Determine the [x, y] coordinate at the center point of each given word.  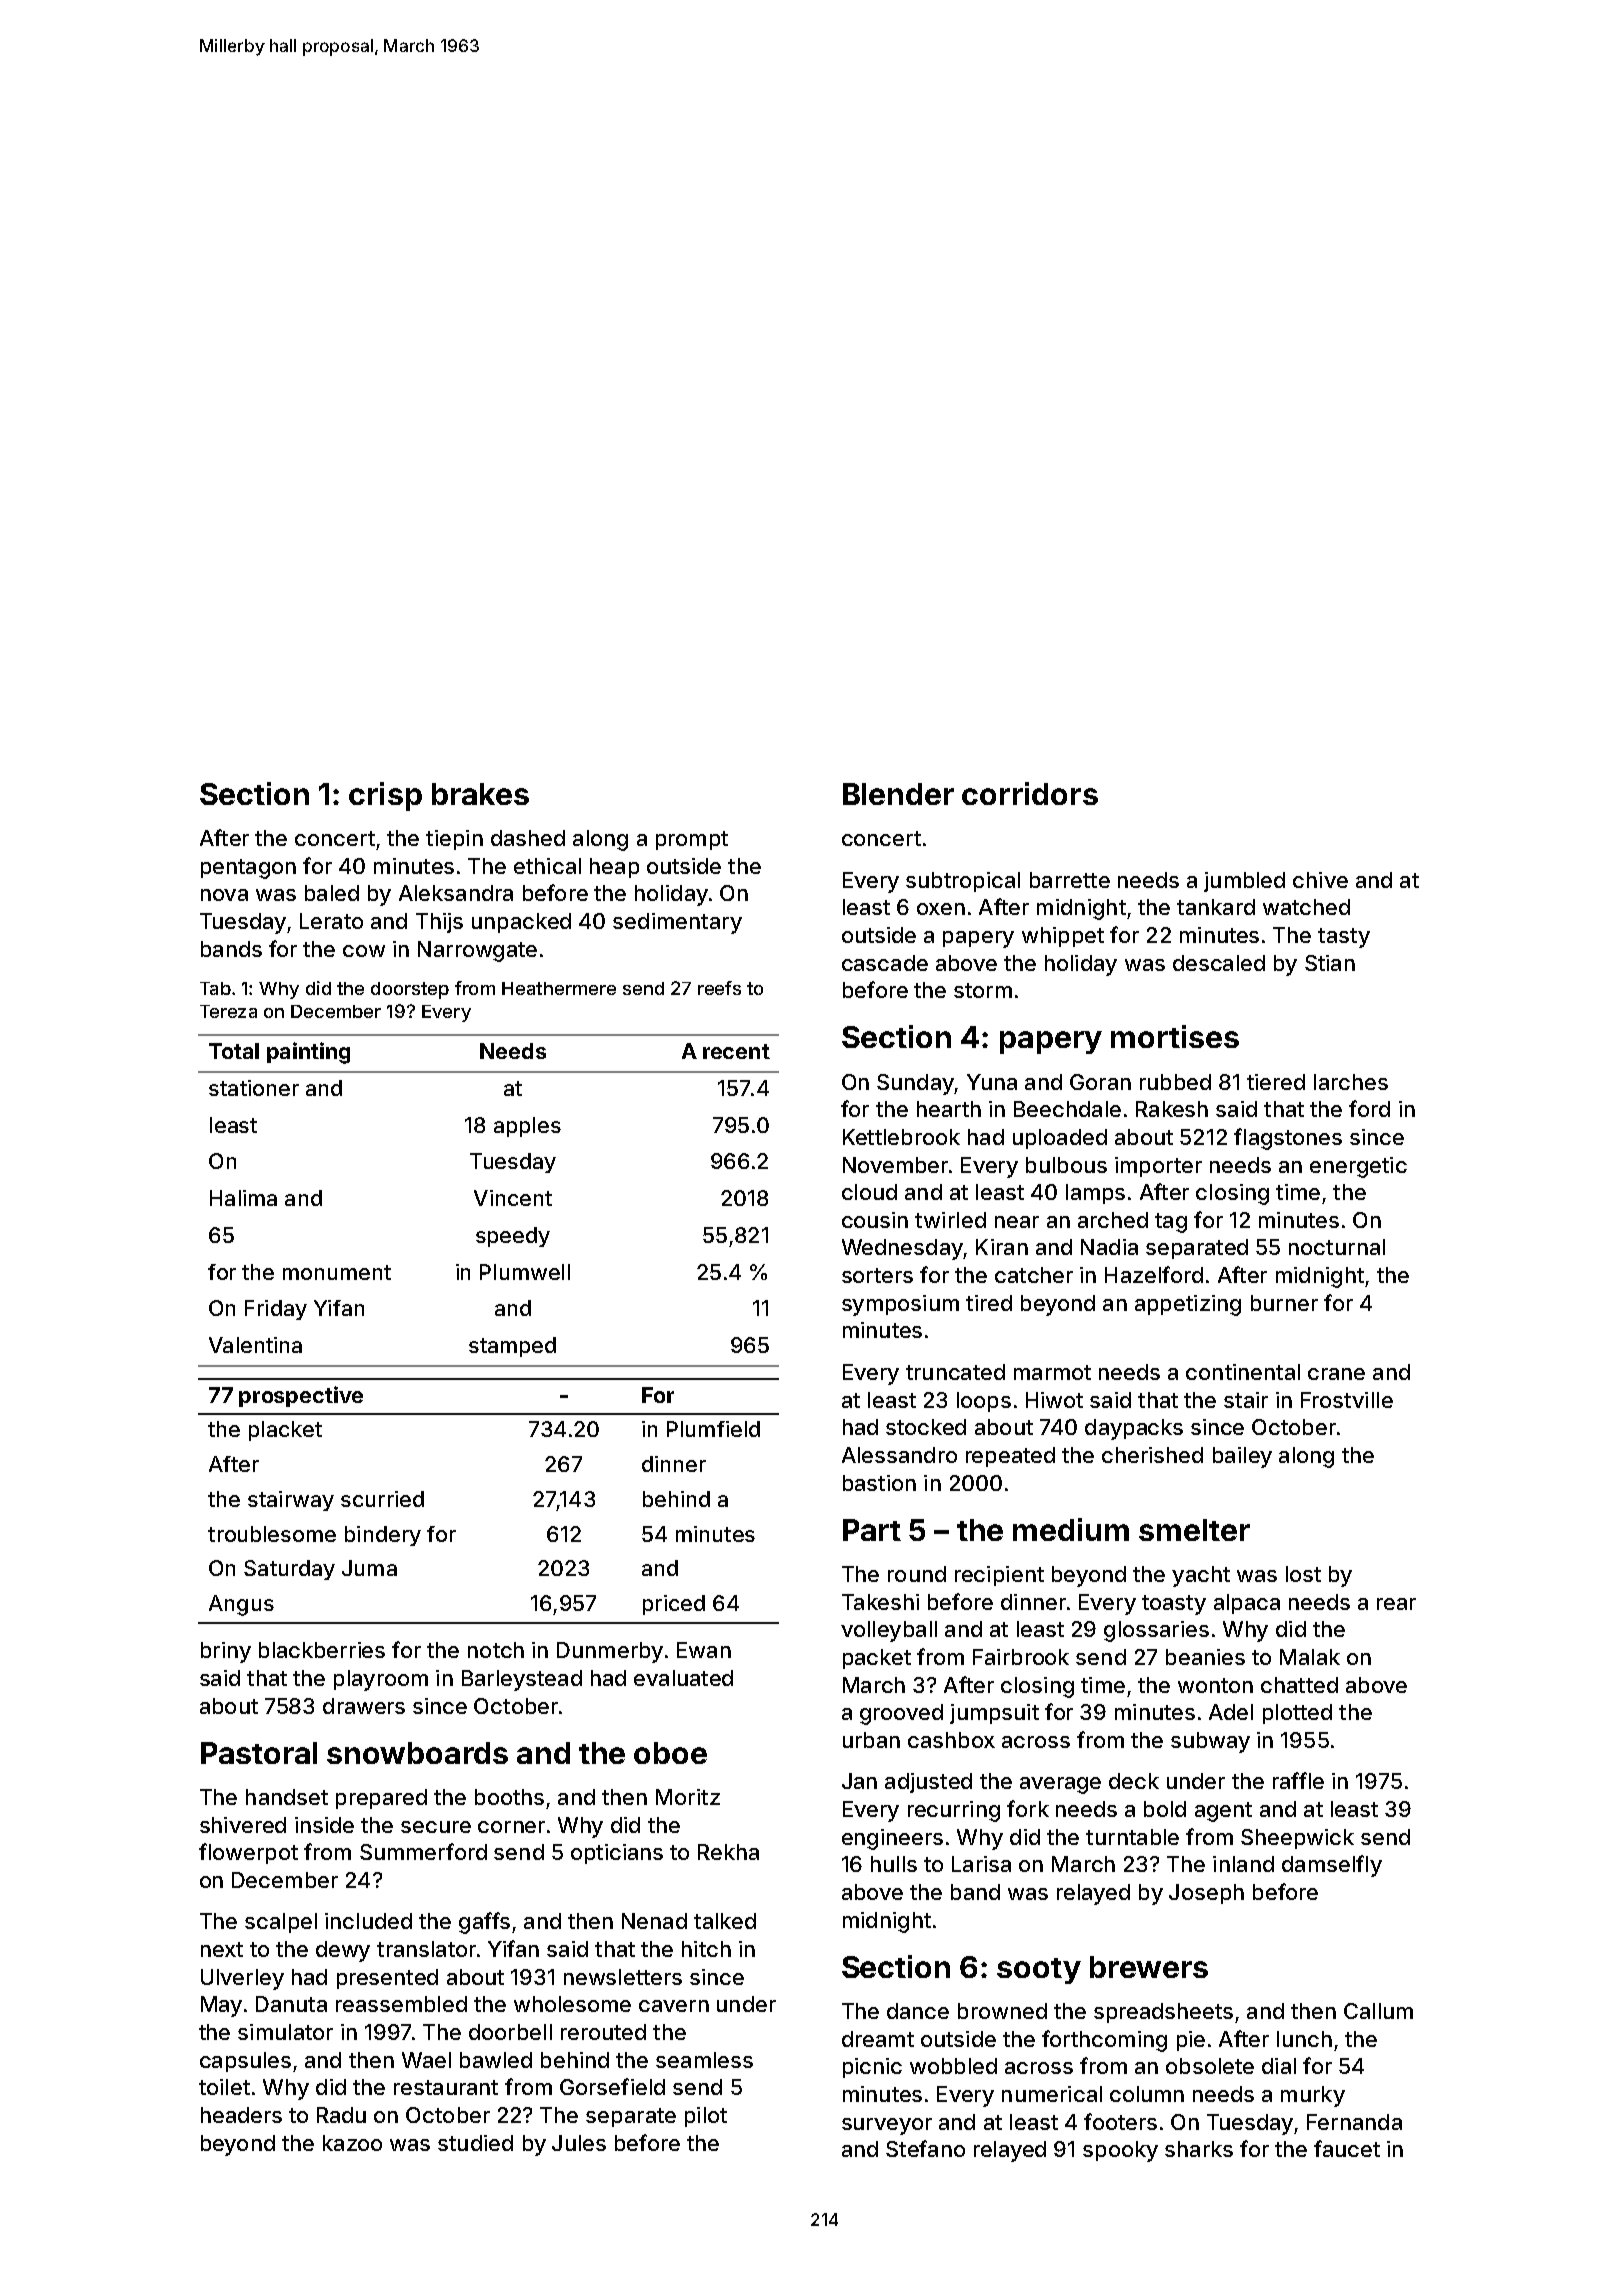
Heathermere [559, 988]
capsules [245, 2062]
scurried [382, 1499]
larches [1351, 1082]
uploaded [1060, 1139]
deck [1134, 1781]
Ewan [704, 1650]
